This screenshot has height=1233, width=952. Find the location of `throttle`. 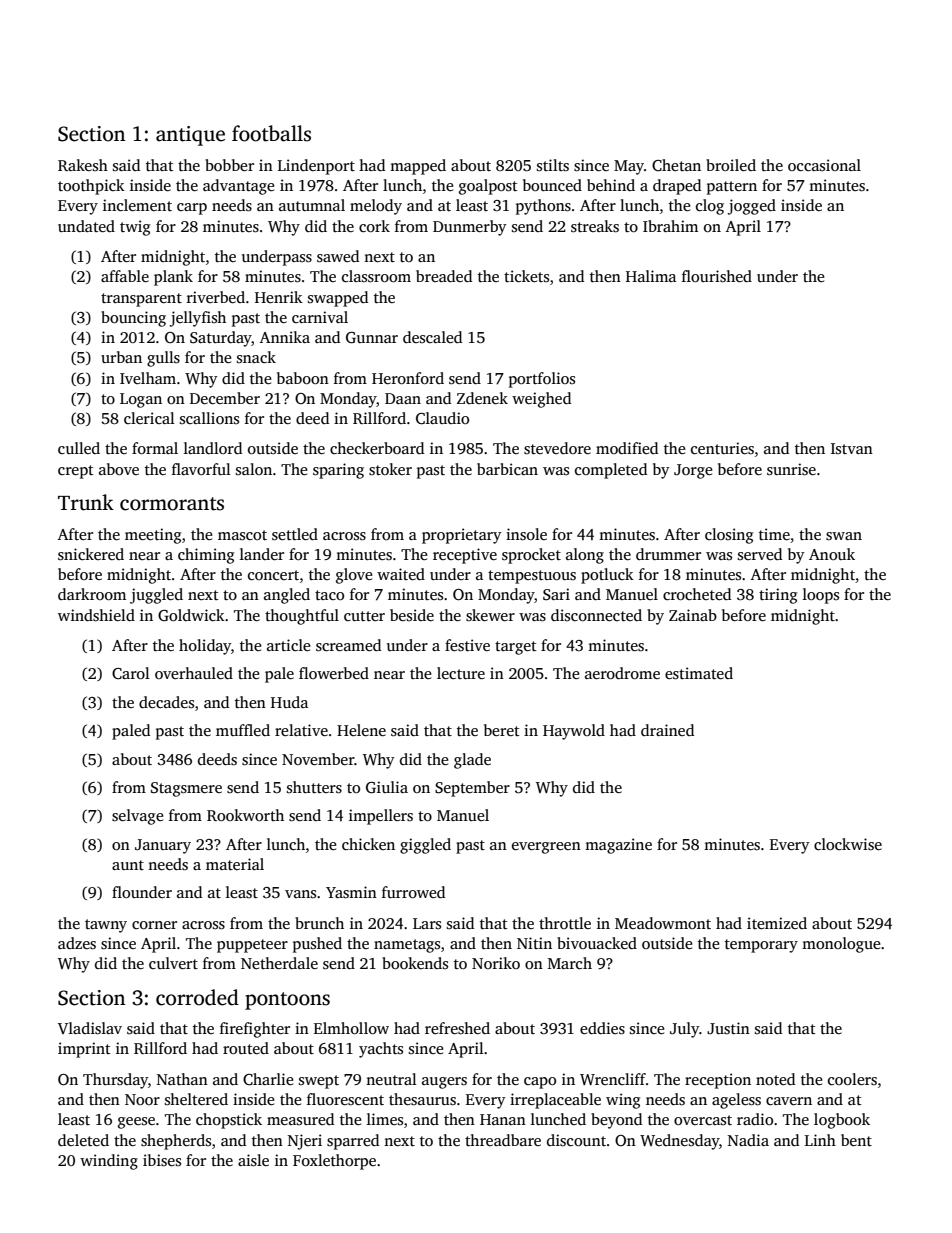

throttle is located at coordinates (565, 923).
